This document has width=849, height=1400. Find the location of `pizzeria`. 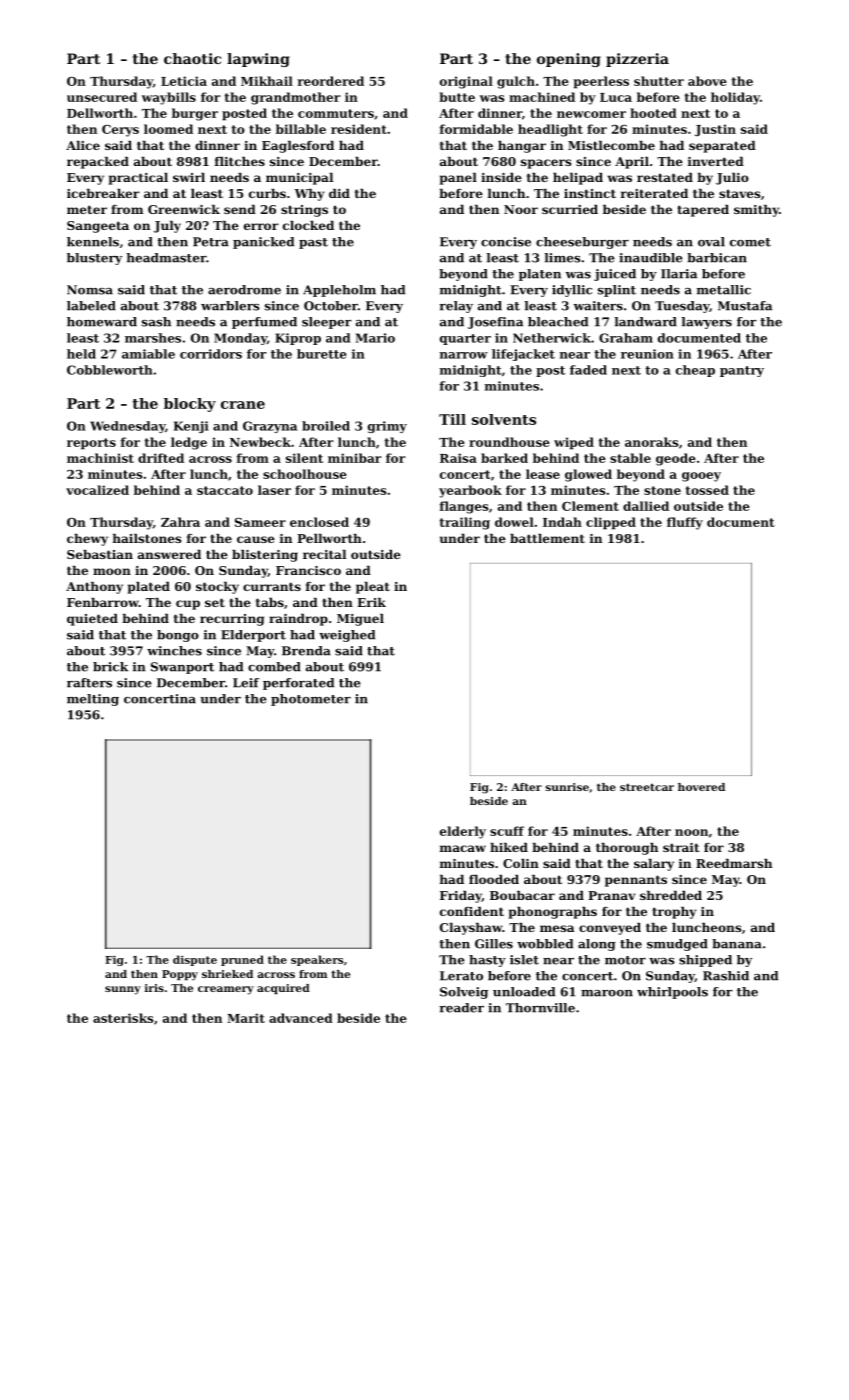

pizzeria is located at coordinates (637, 60).
